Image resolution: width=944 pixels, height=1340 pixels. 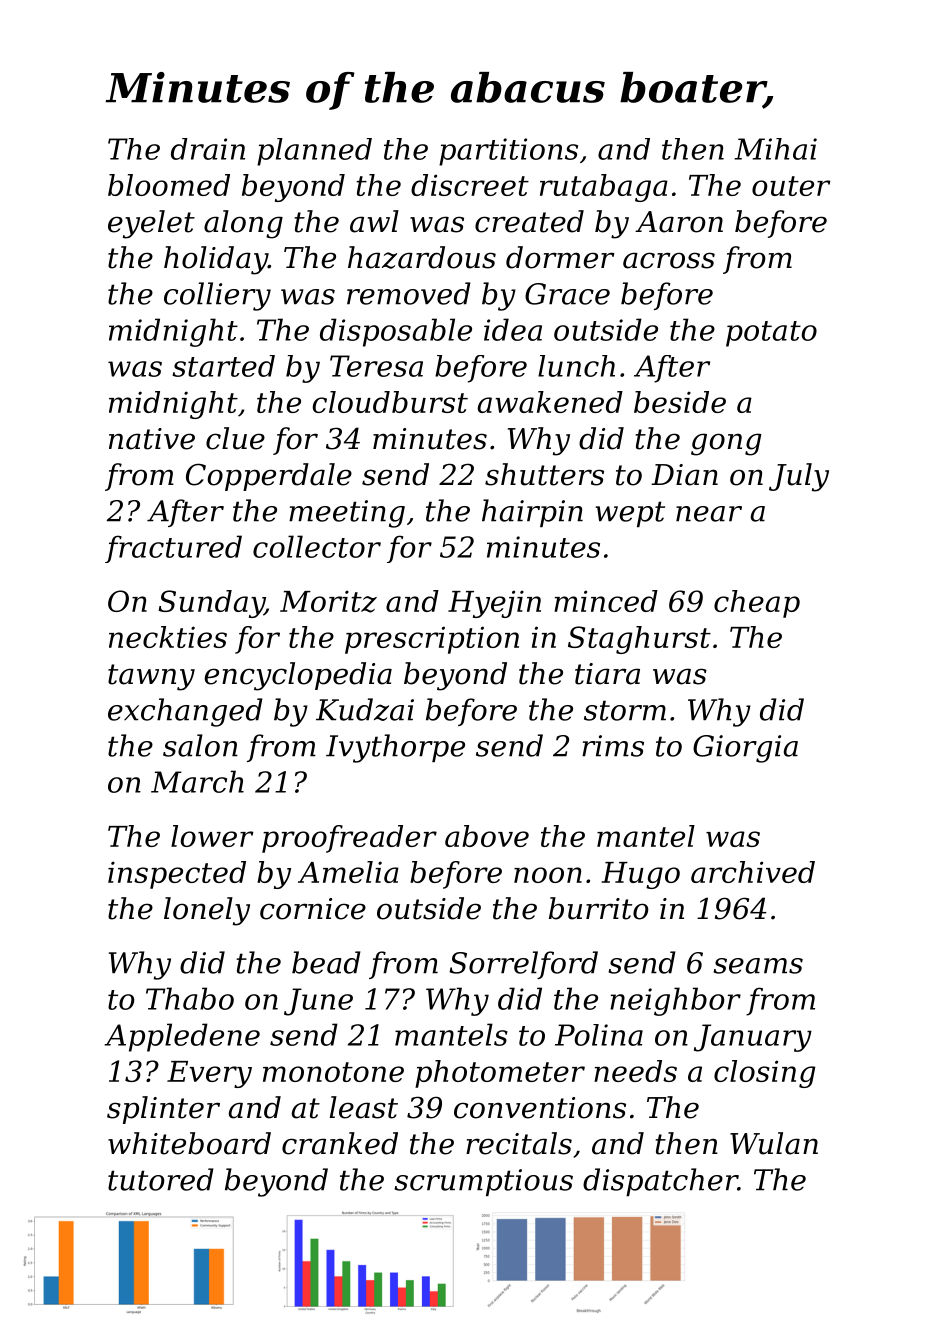 I want to click on tutored, so click(x=161, y=1179).
